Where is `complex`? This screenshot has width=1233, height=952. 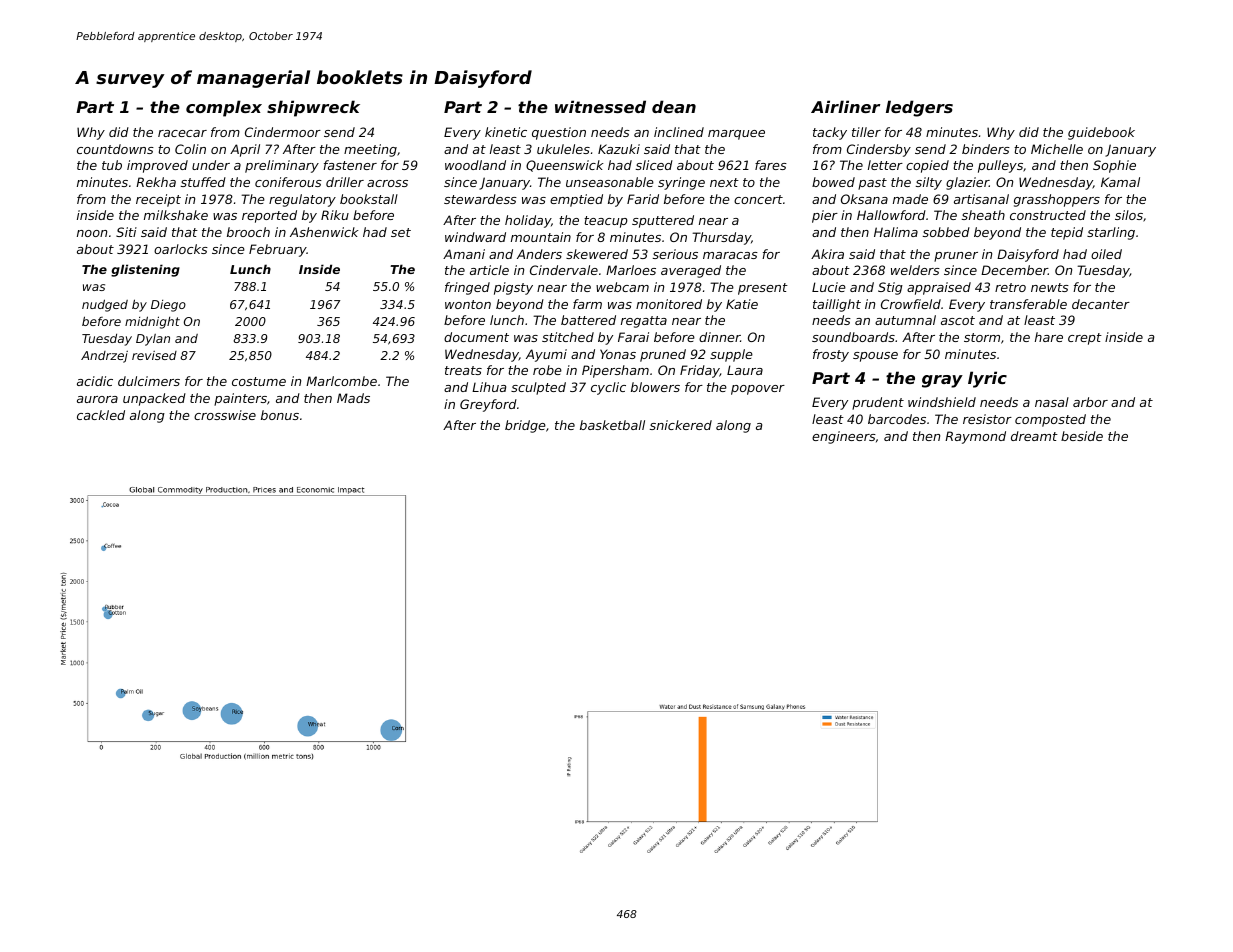
complex is located at coordinates (224, 108).
